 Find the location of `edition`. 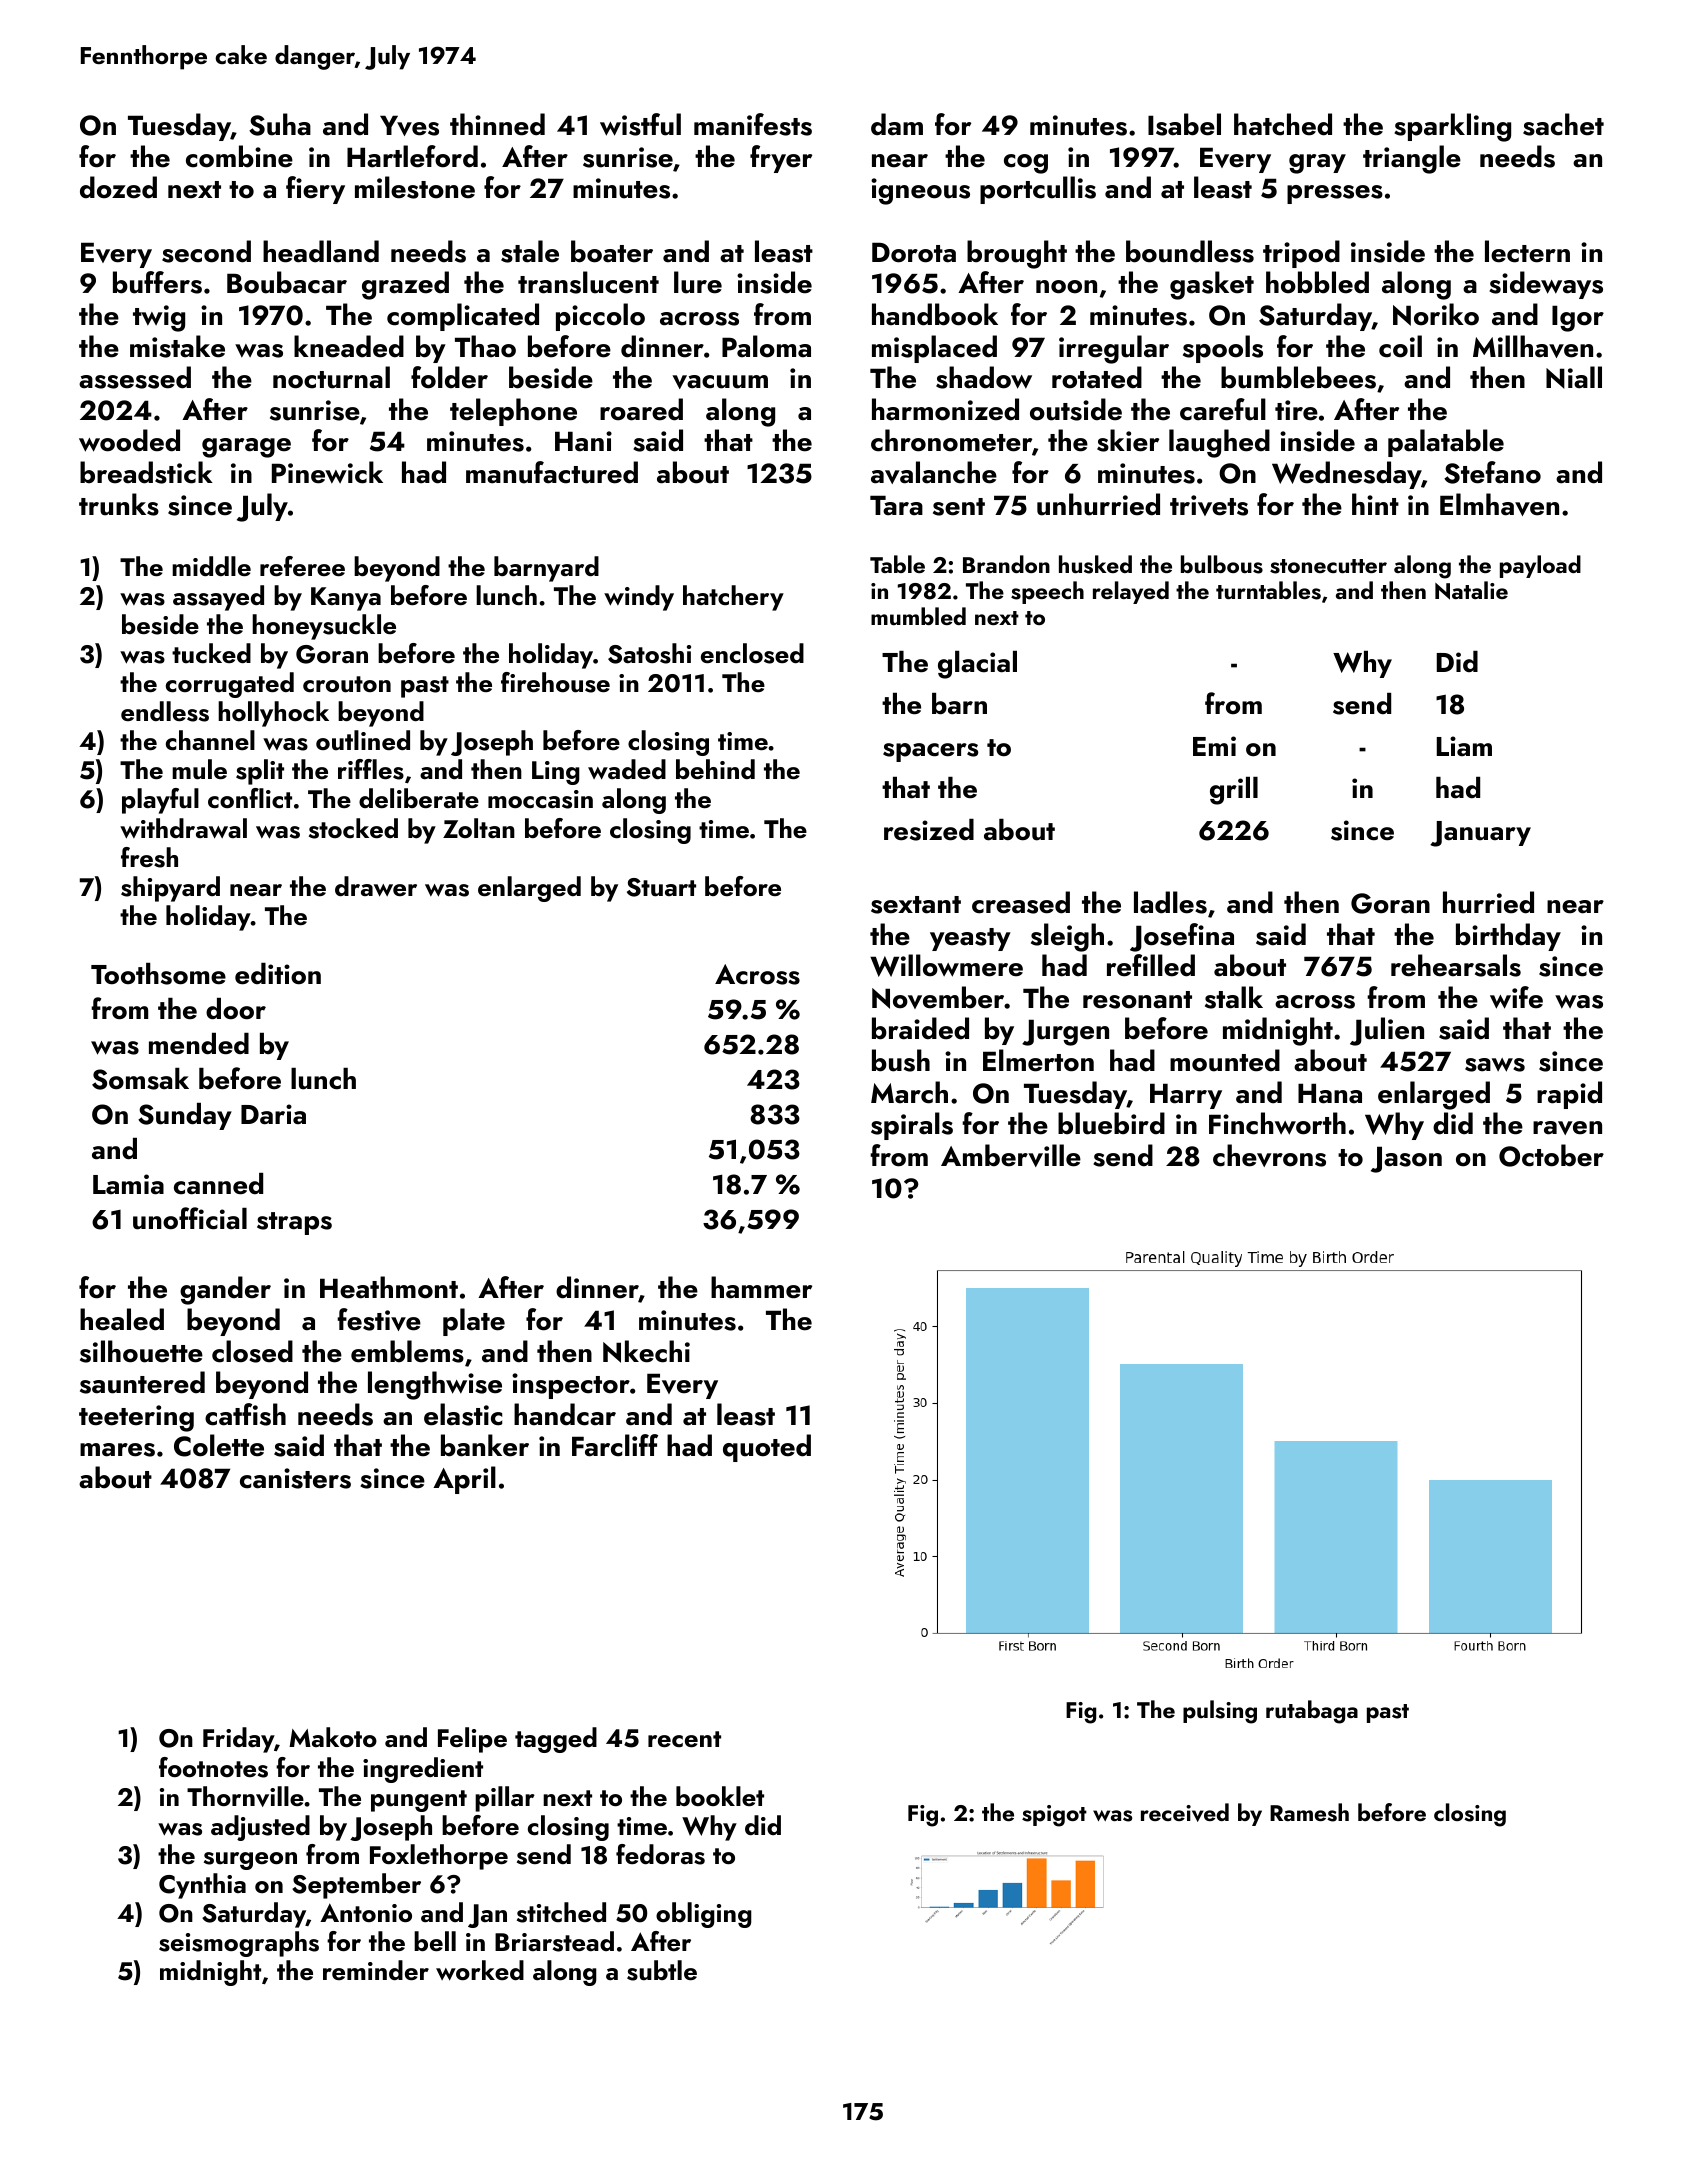

edition is located at coordinates (278, 974).
